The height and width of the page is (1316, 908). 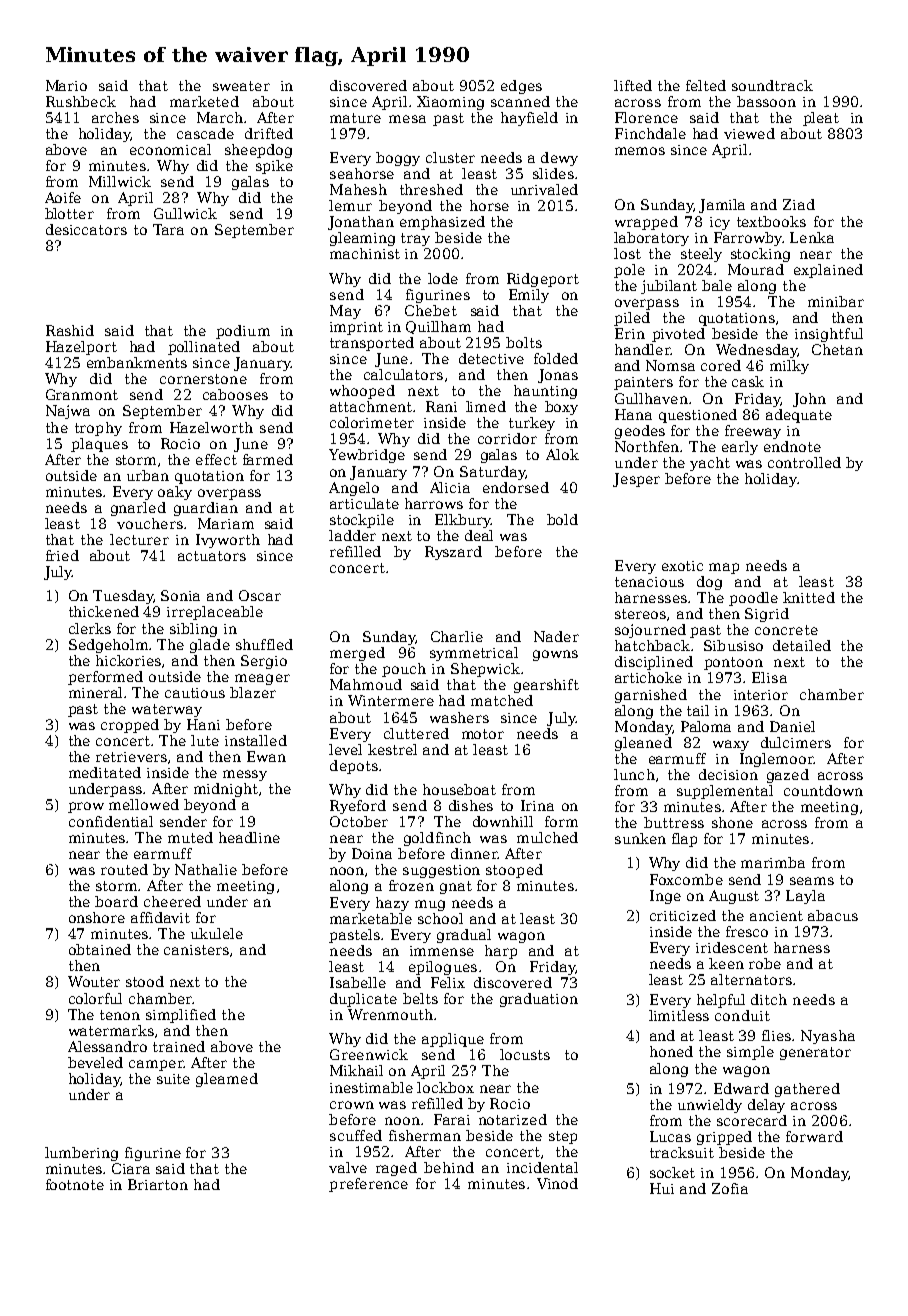 I want to click on imprint, so click(x=356, y=328).
